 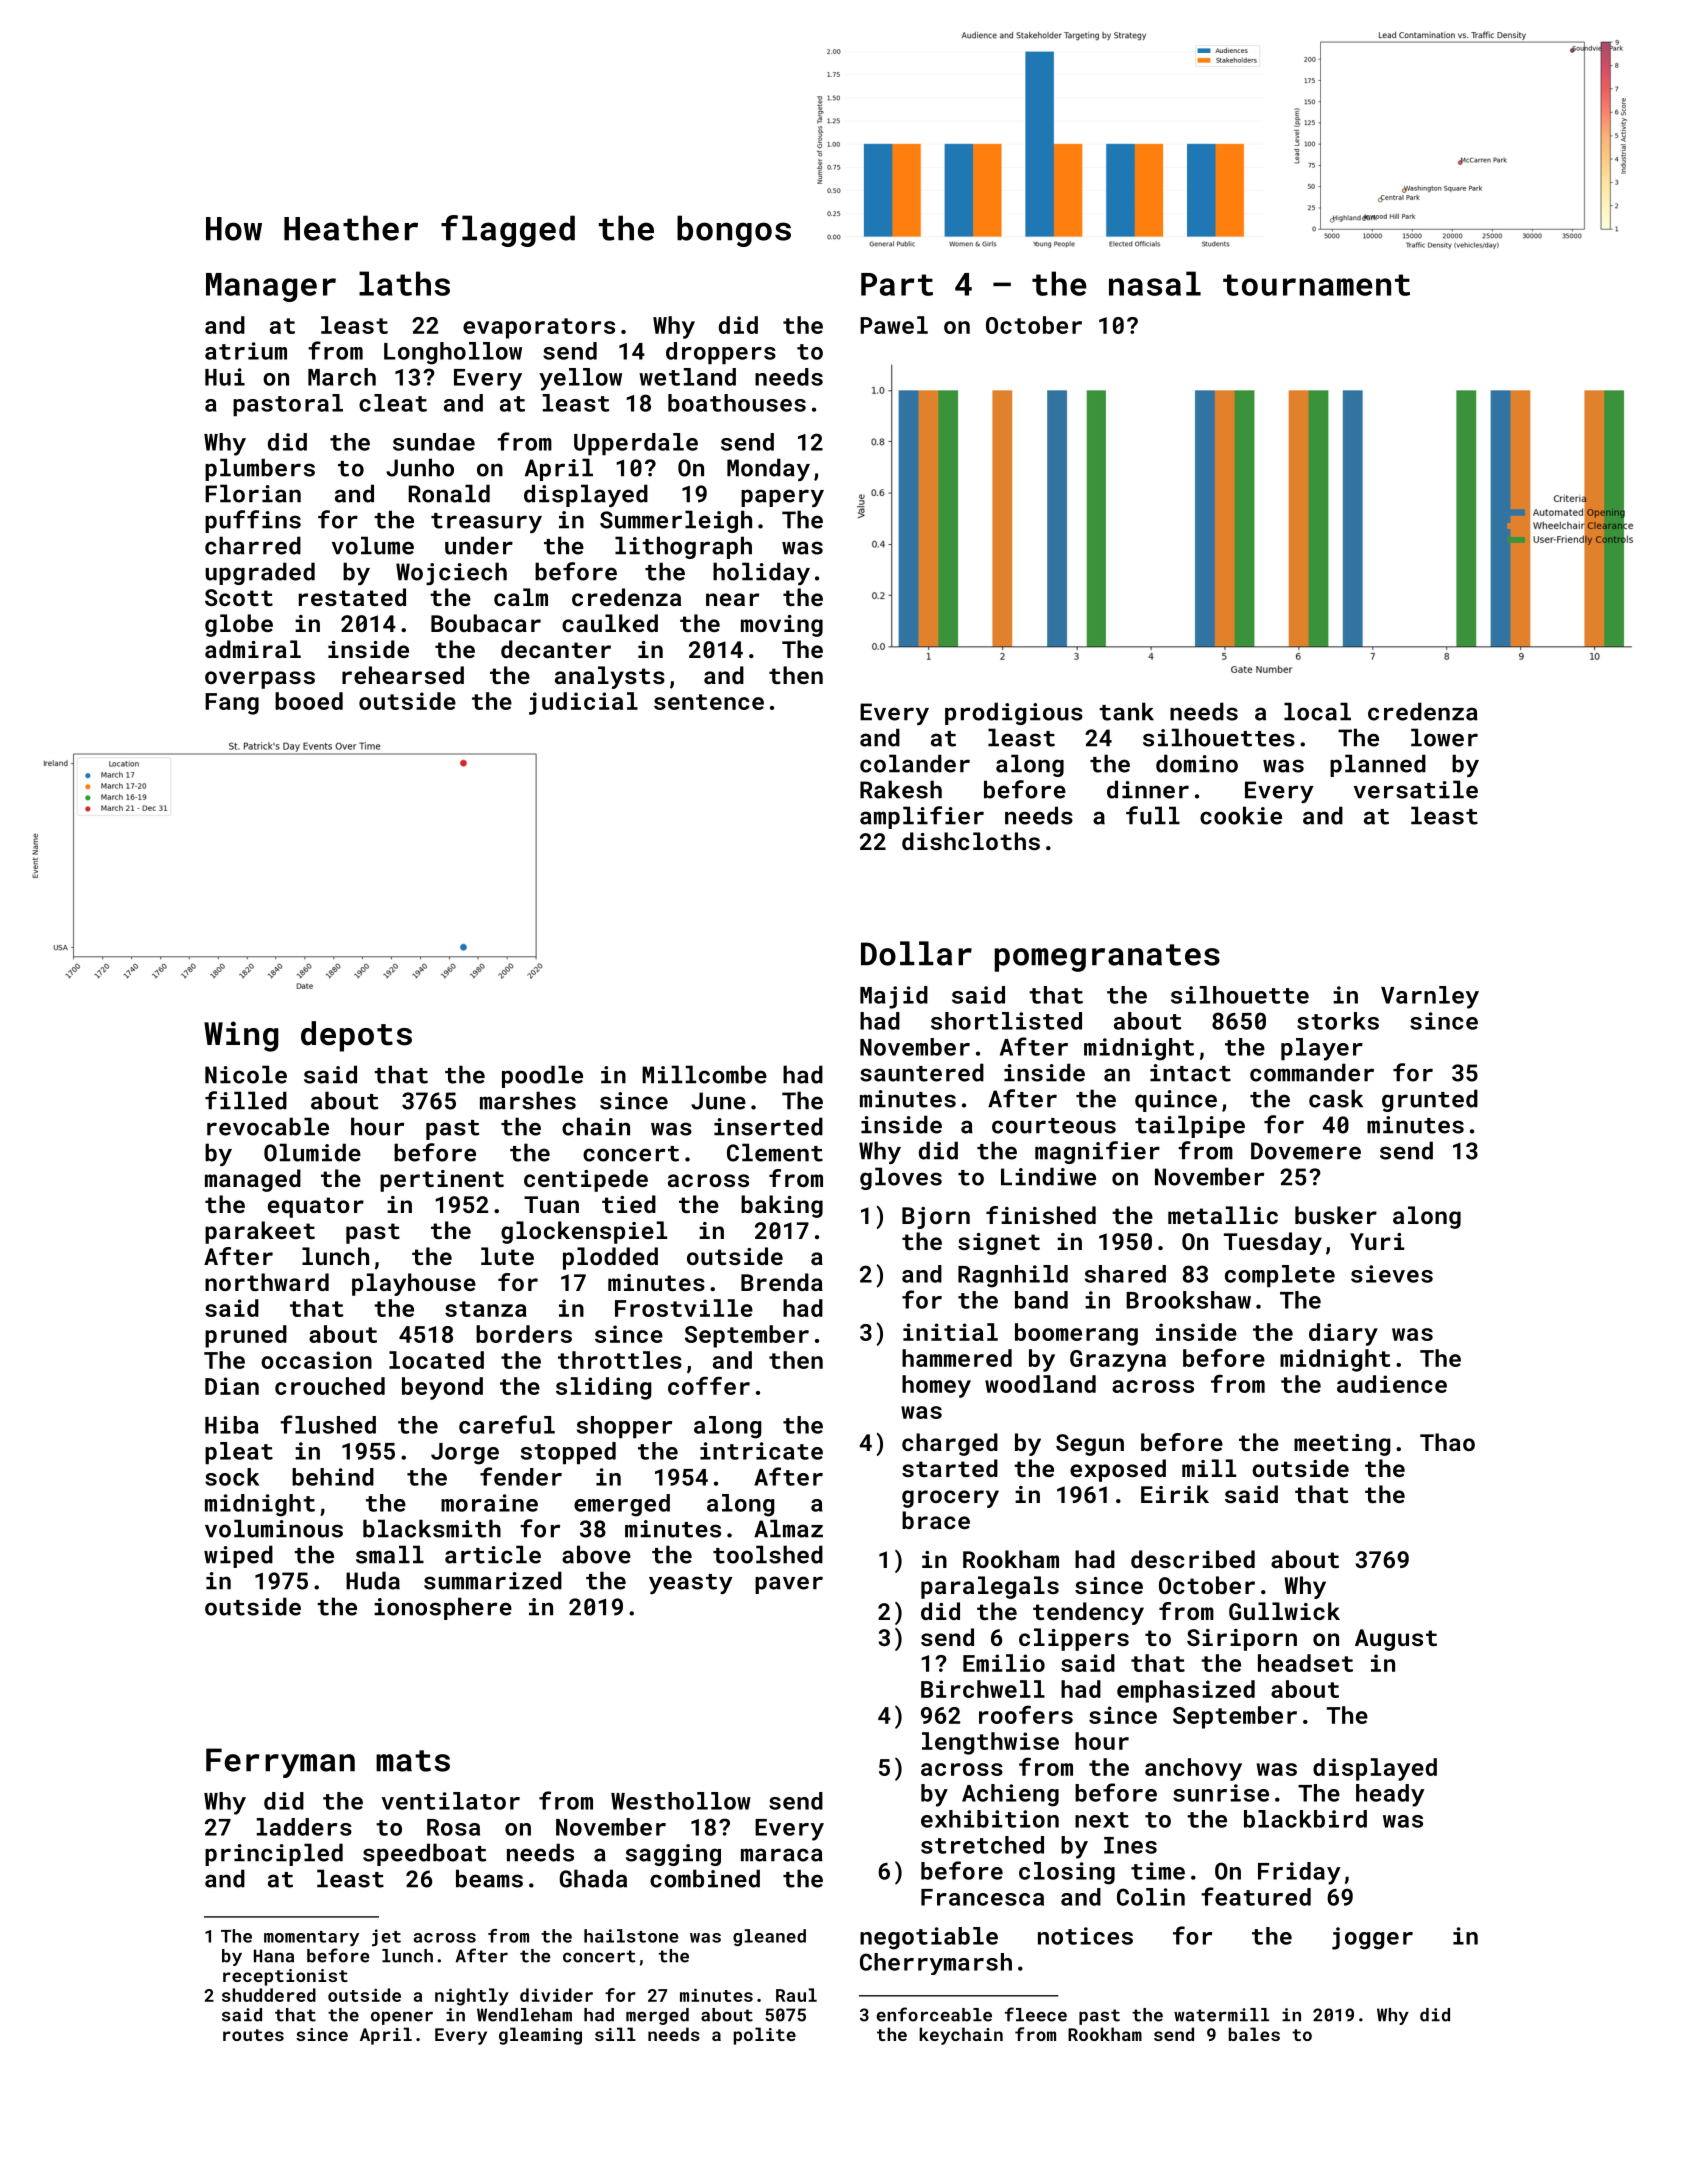 I want to click on prodigious, so click(x=1014, y=713).
